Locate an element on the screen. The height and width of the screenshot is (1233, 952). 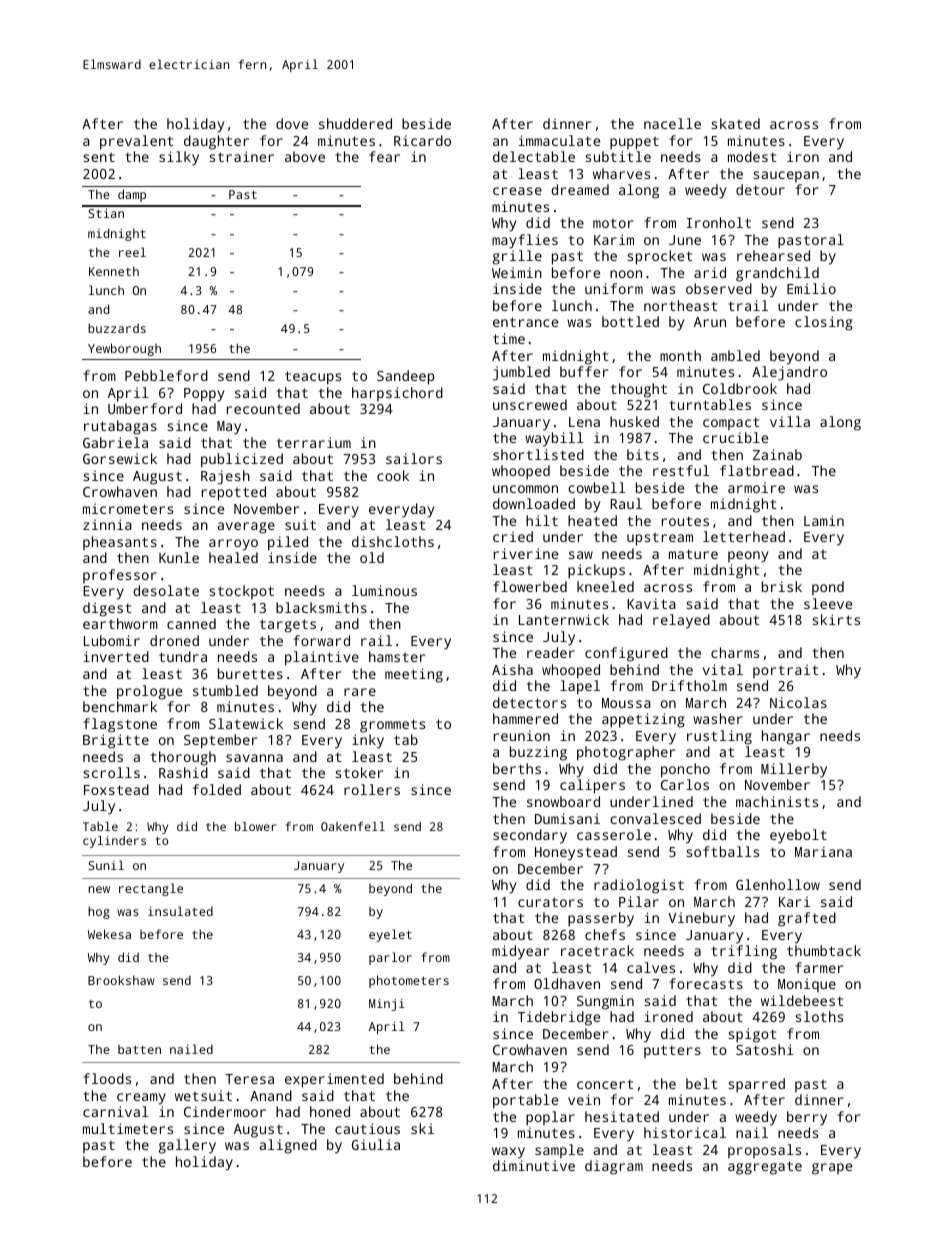
Oakenfell is located at coordinates (353, 826).
